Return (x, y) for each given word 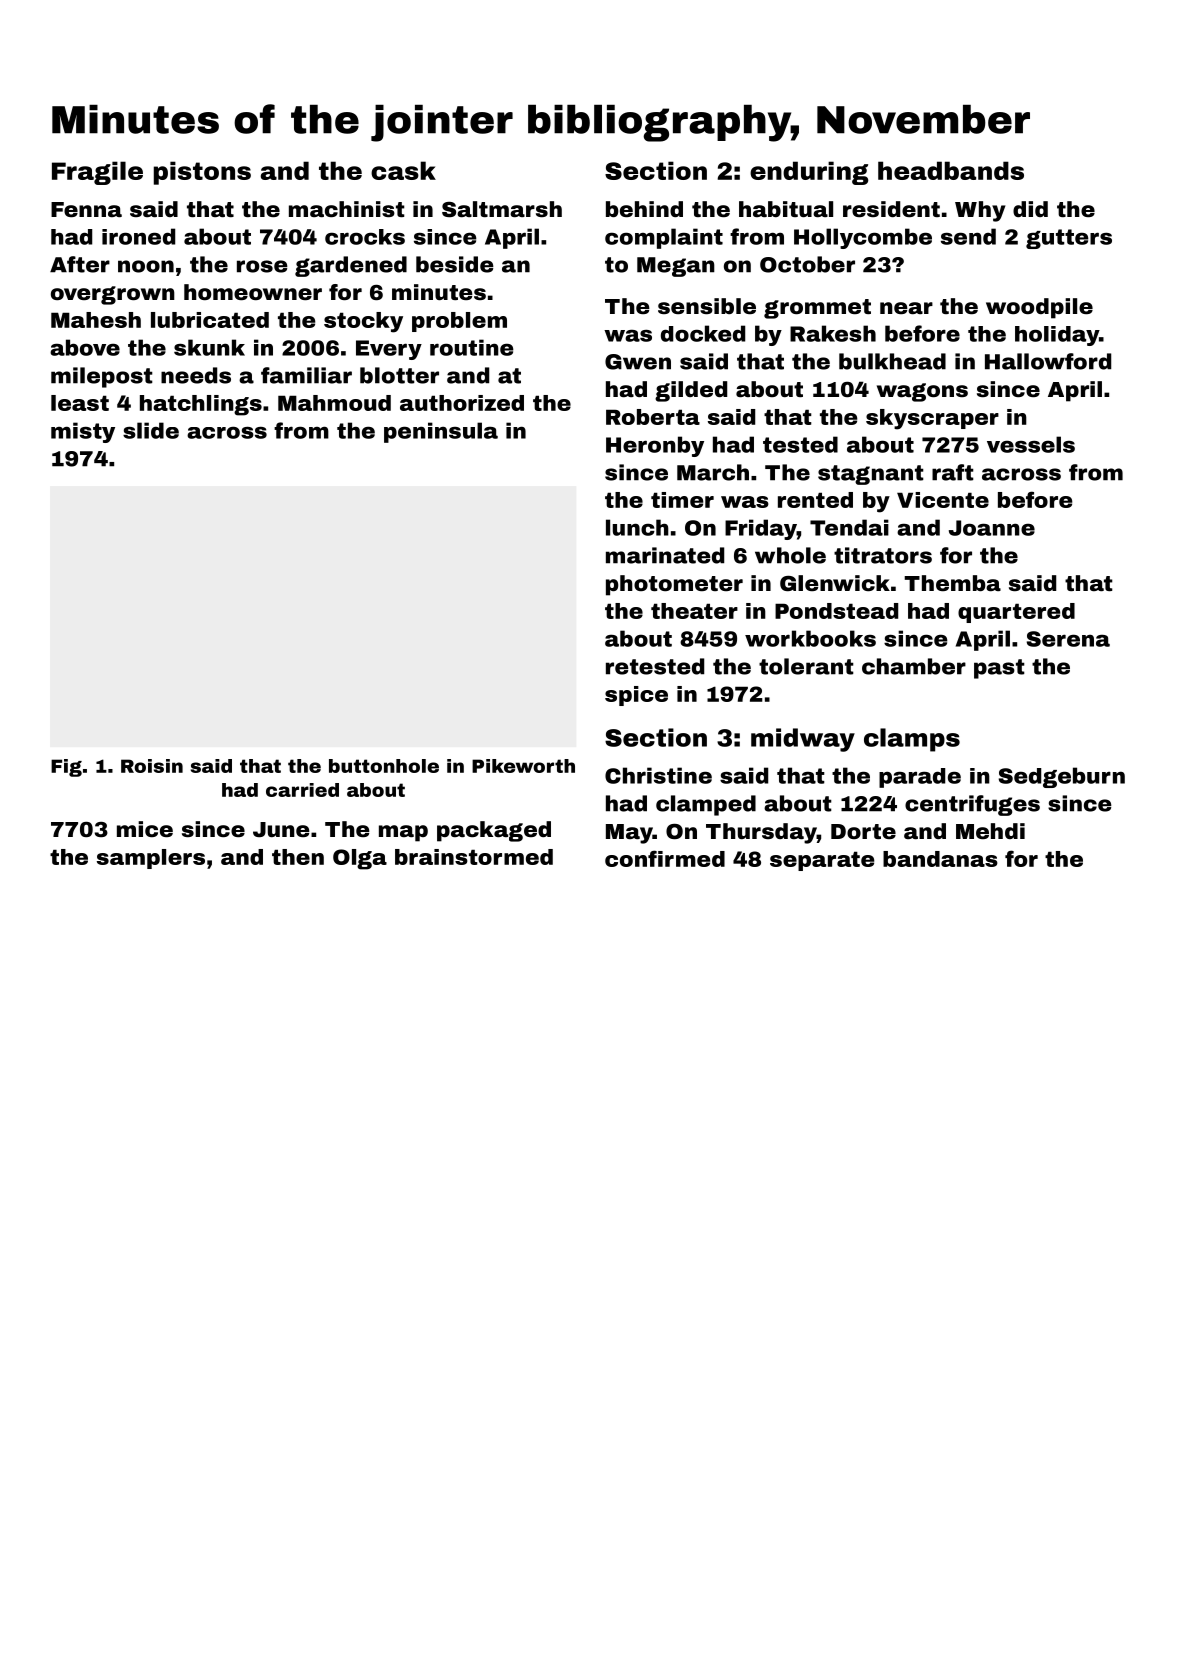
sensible (707, 306)
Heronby (655, 446)
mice (145, 829)
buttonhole (384, 766)
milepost (102, 377)
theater (694, 611)
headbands (951, 170)
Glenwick (835, 583)
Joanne (992, 528)
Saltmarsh (502, 209)
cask (403, 170)
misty (83, 432)
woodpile (1039, 308)
